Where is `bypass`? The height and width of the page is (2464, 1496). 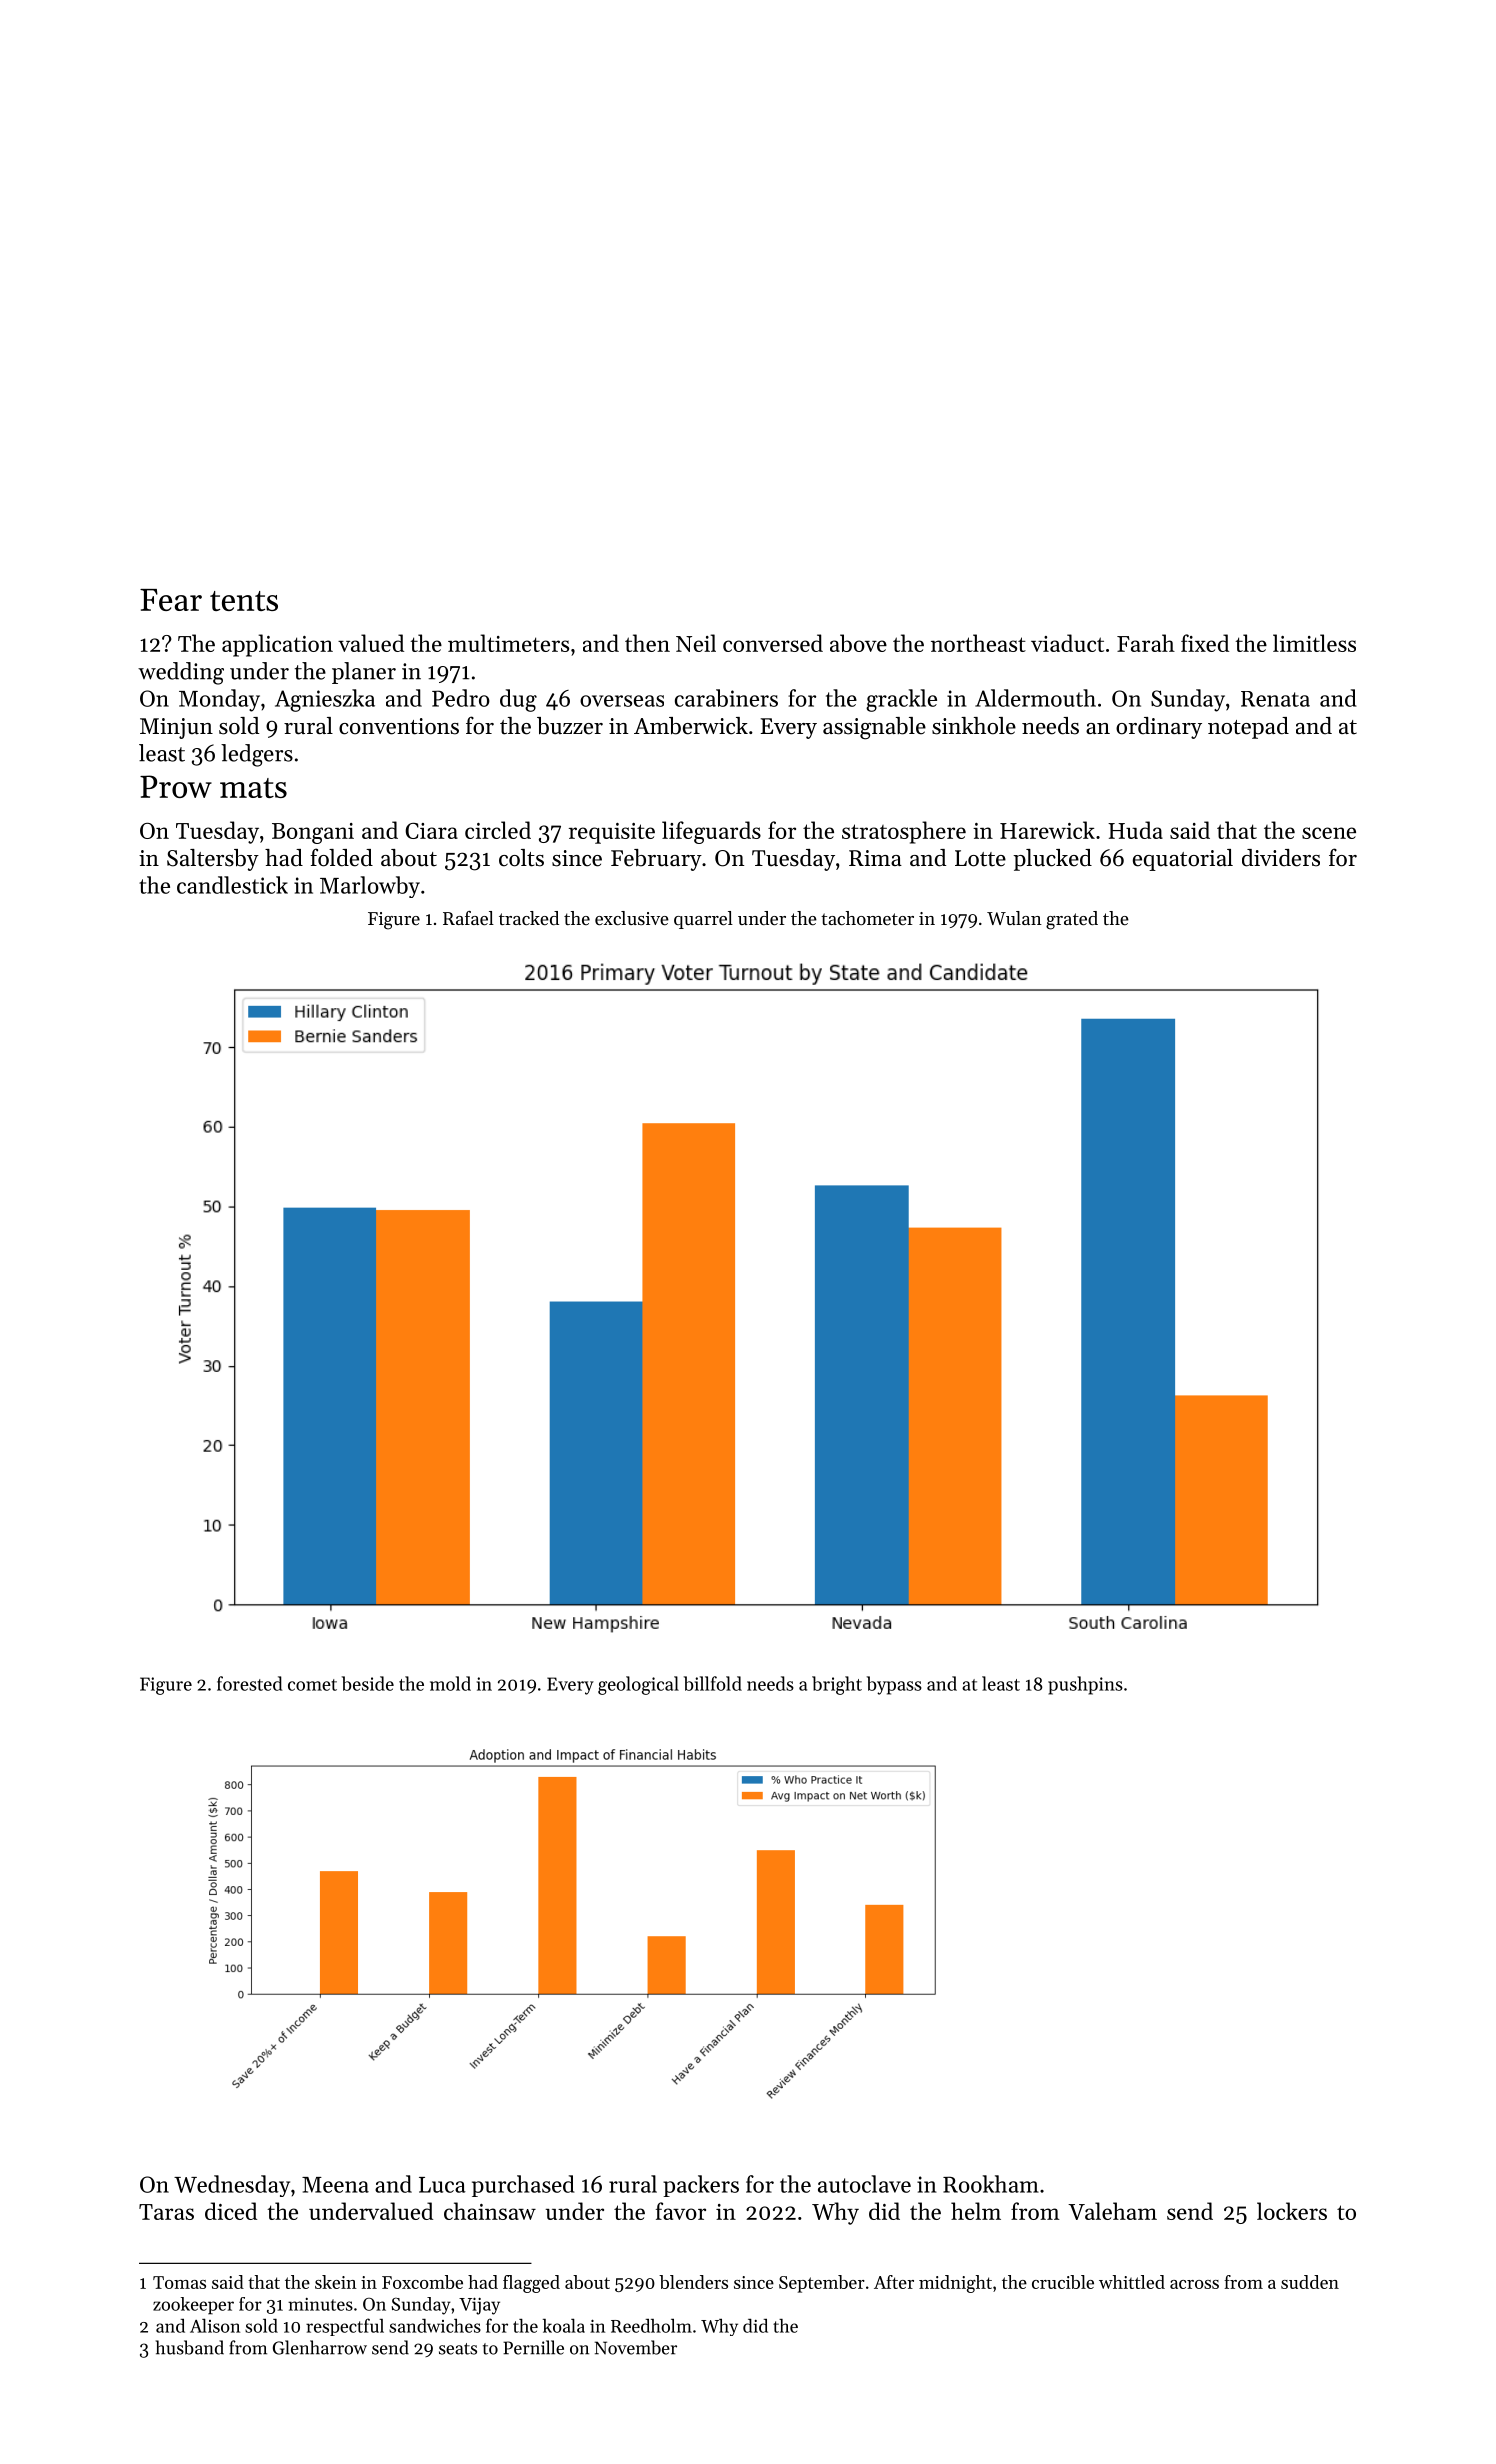
bypass is located at coordinates (894, 1685).
